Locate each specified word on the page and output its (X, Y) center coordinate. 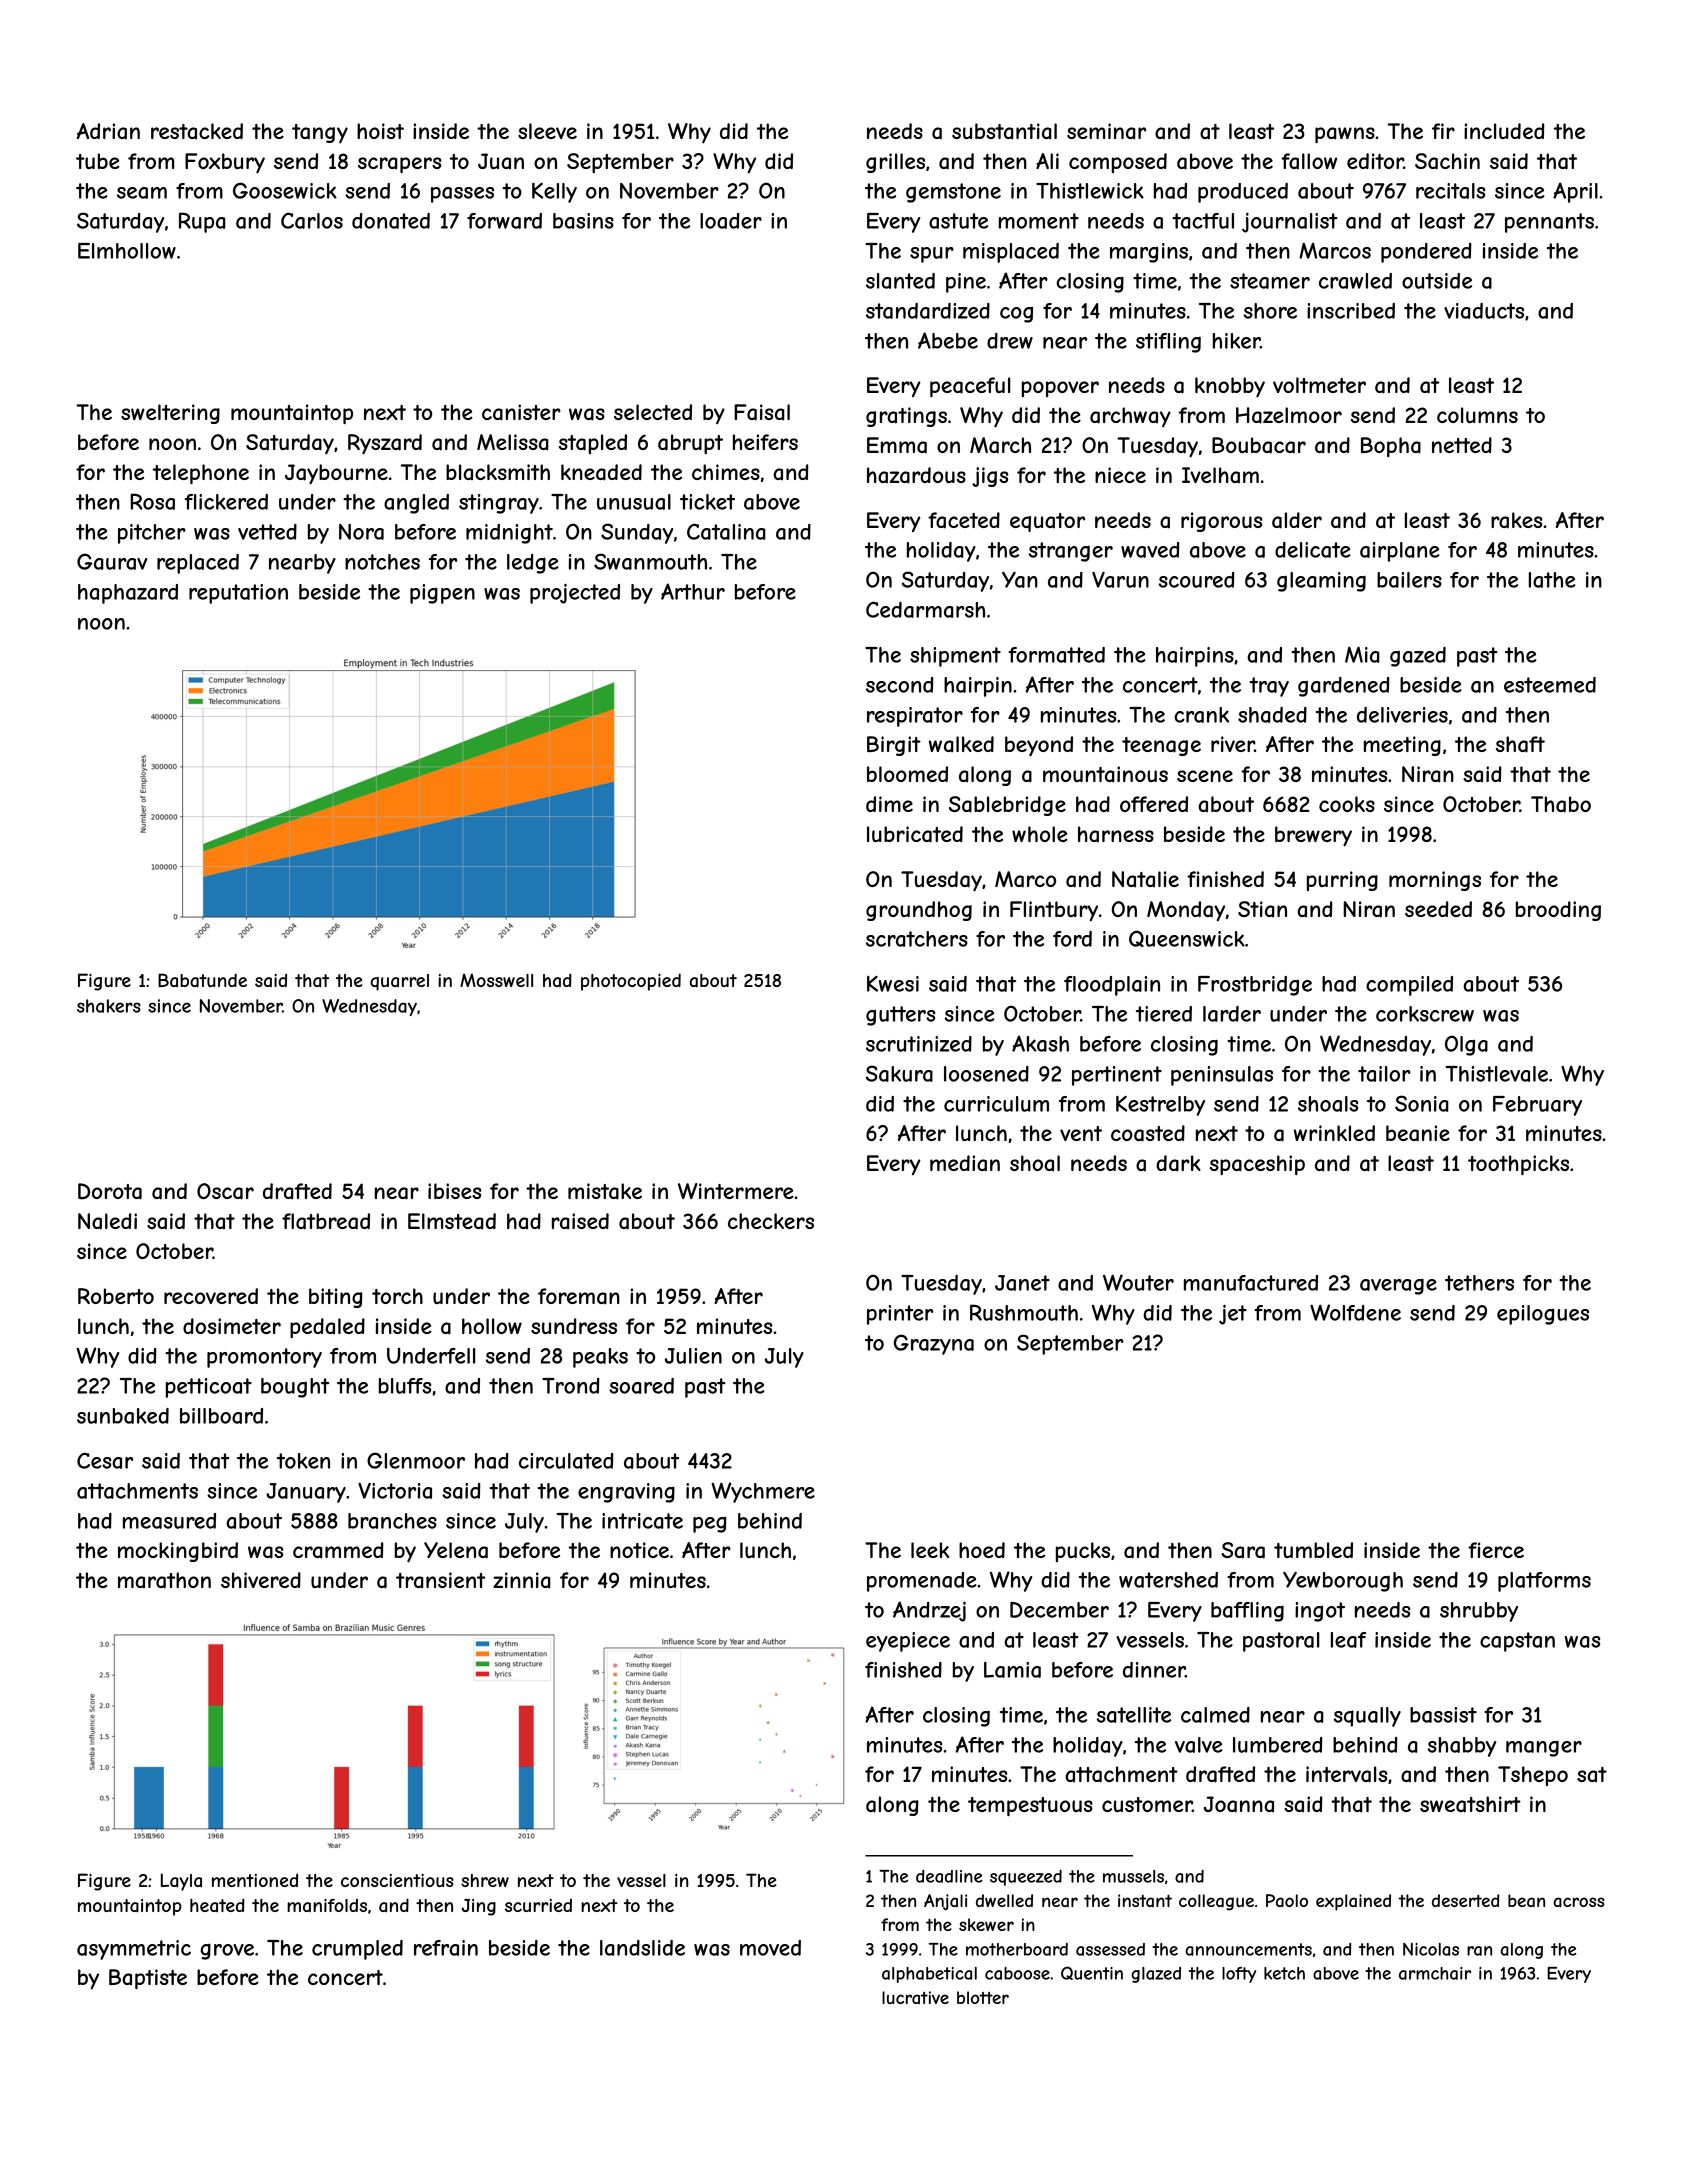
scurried (538, 1905)
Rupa (202, 222)
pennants (1549, 223)
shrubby (1479, 1612)
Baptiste (148, 1979)
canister (521, 412)
